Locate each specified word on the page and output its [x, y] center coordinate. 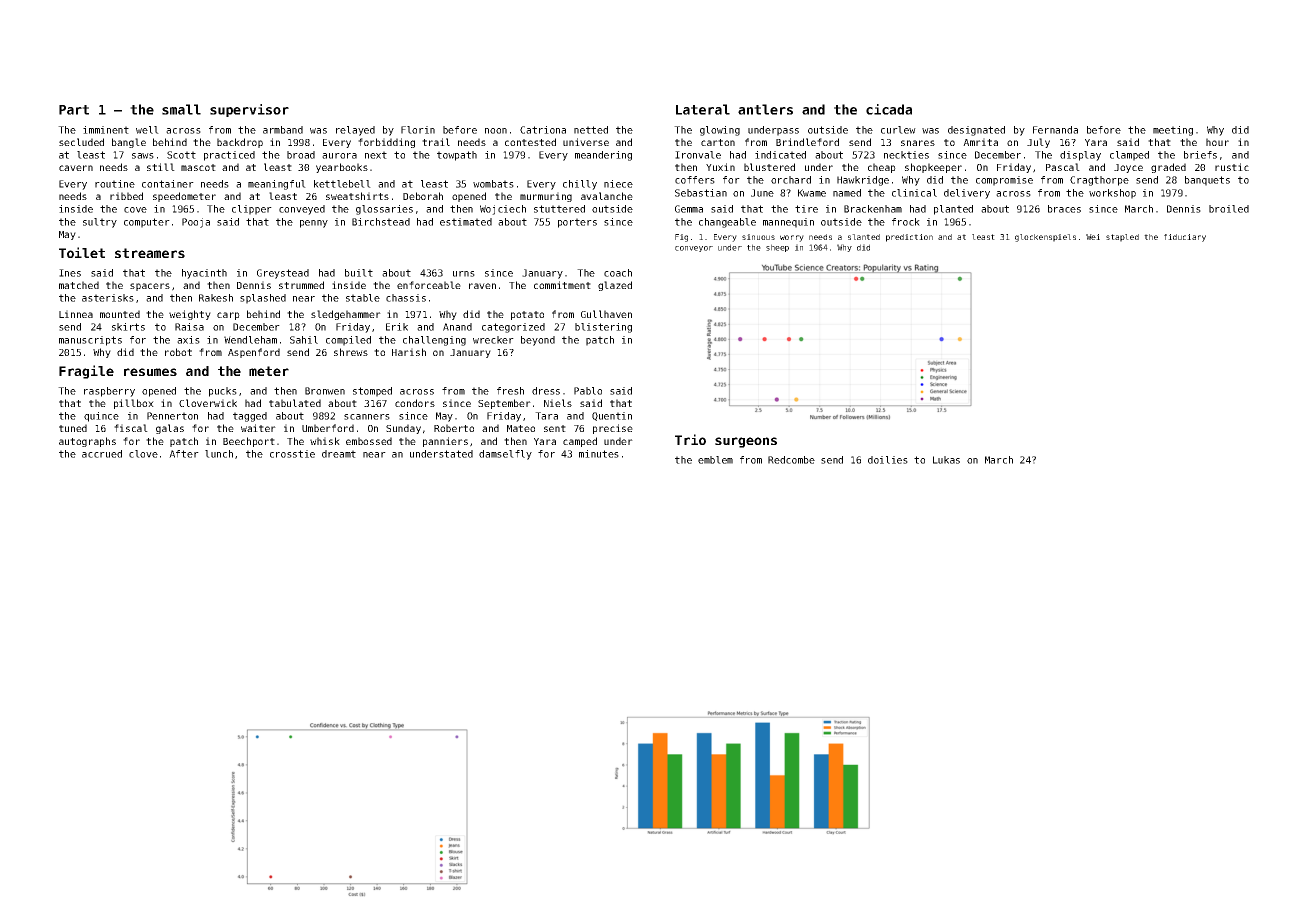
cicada [889, 109]
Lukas [946, 460]
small [181, 109]
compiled [348, 341]
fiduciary [1185, 238]
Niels [558, 403]
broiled [1229, 209]
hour [1217, 142]
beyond [538, 341]
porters [577, 223]
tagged [250, 417]
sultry [100, 223]
